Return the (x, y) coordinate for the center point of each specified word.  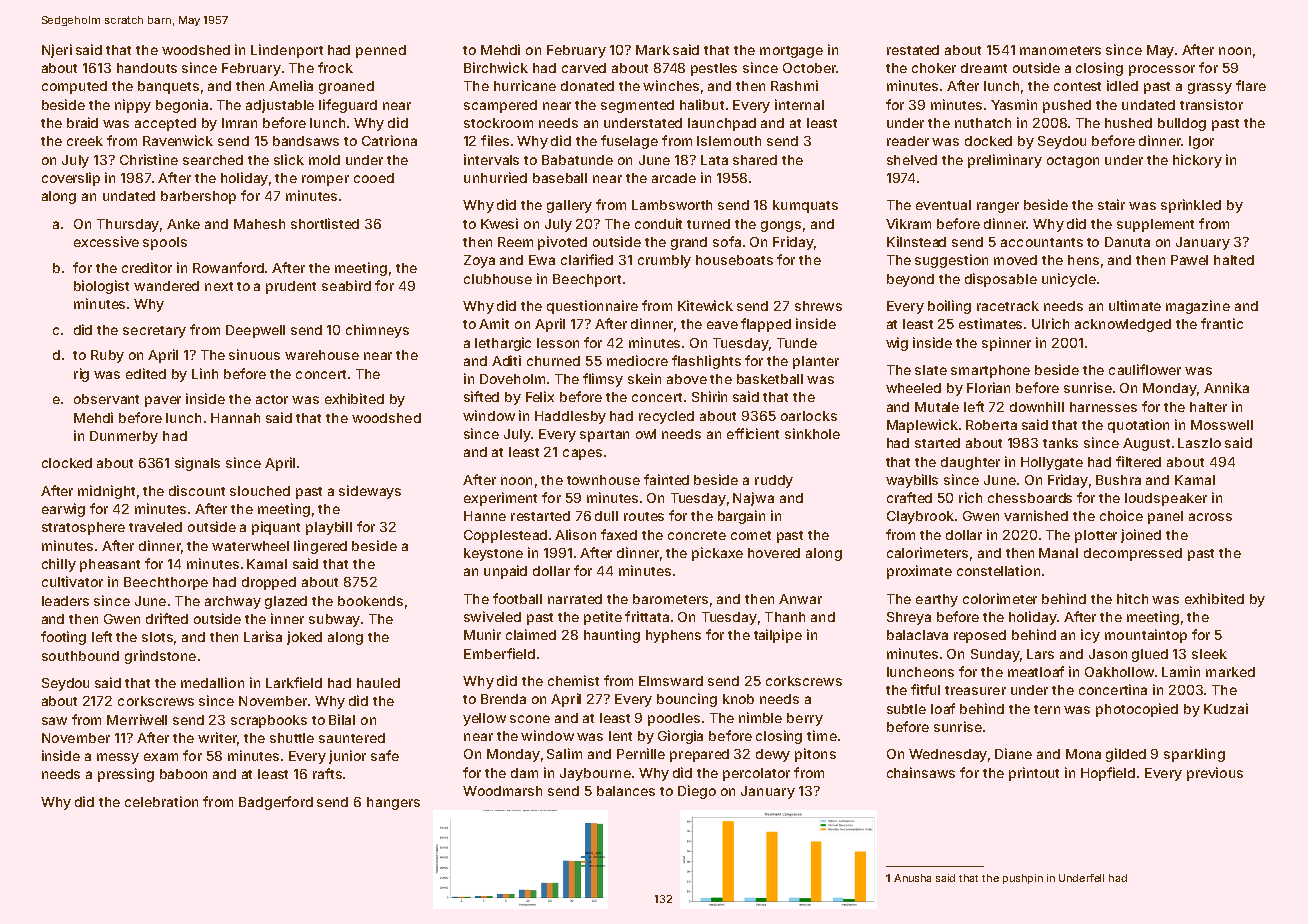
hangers (393, 803)
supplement (1155, 225)
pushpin (1023, 879)
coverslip (71, 179)
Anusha (912, 878)
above (687, 379)
